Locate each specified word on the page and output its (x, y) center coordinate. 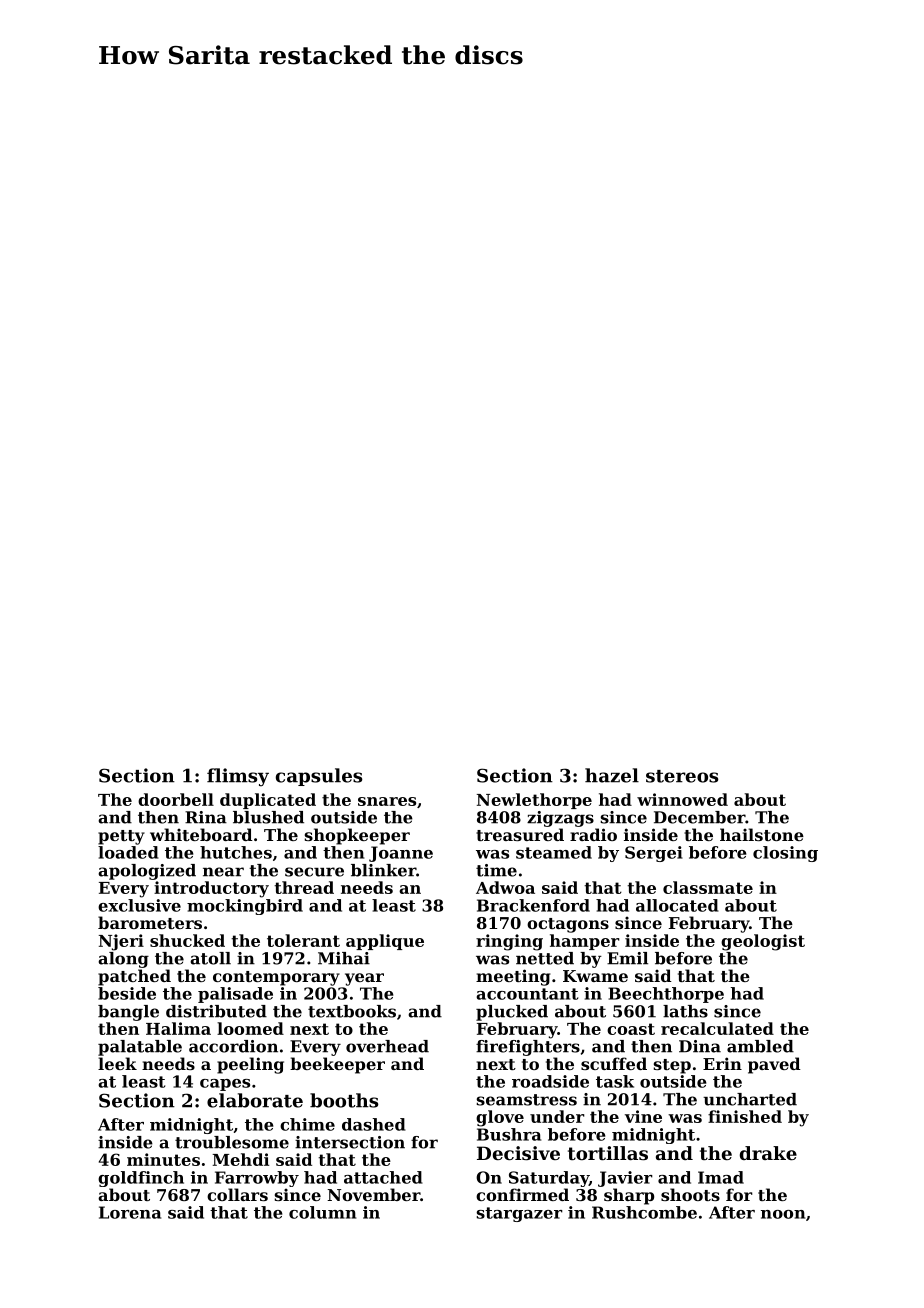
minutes (163, 1159)
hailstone (762, 834)
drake (768, 1153)
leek (117, 1063)
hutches (236, 852)
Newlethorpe (534, 801)
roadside (550, 1081)
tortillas (608, 1153)
